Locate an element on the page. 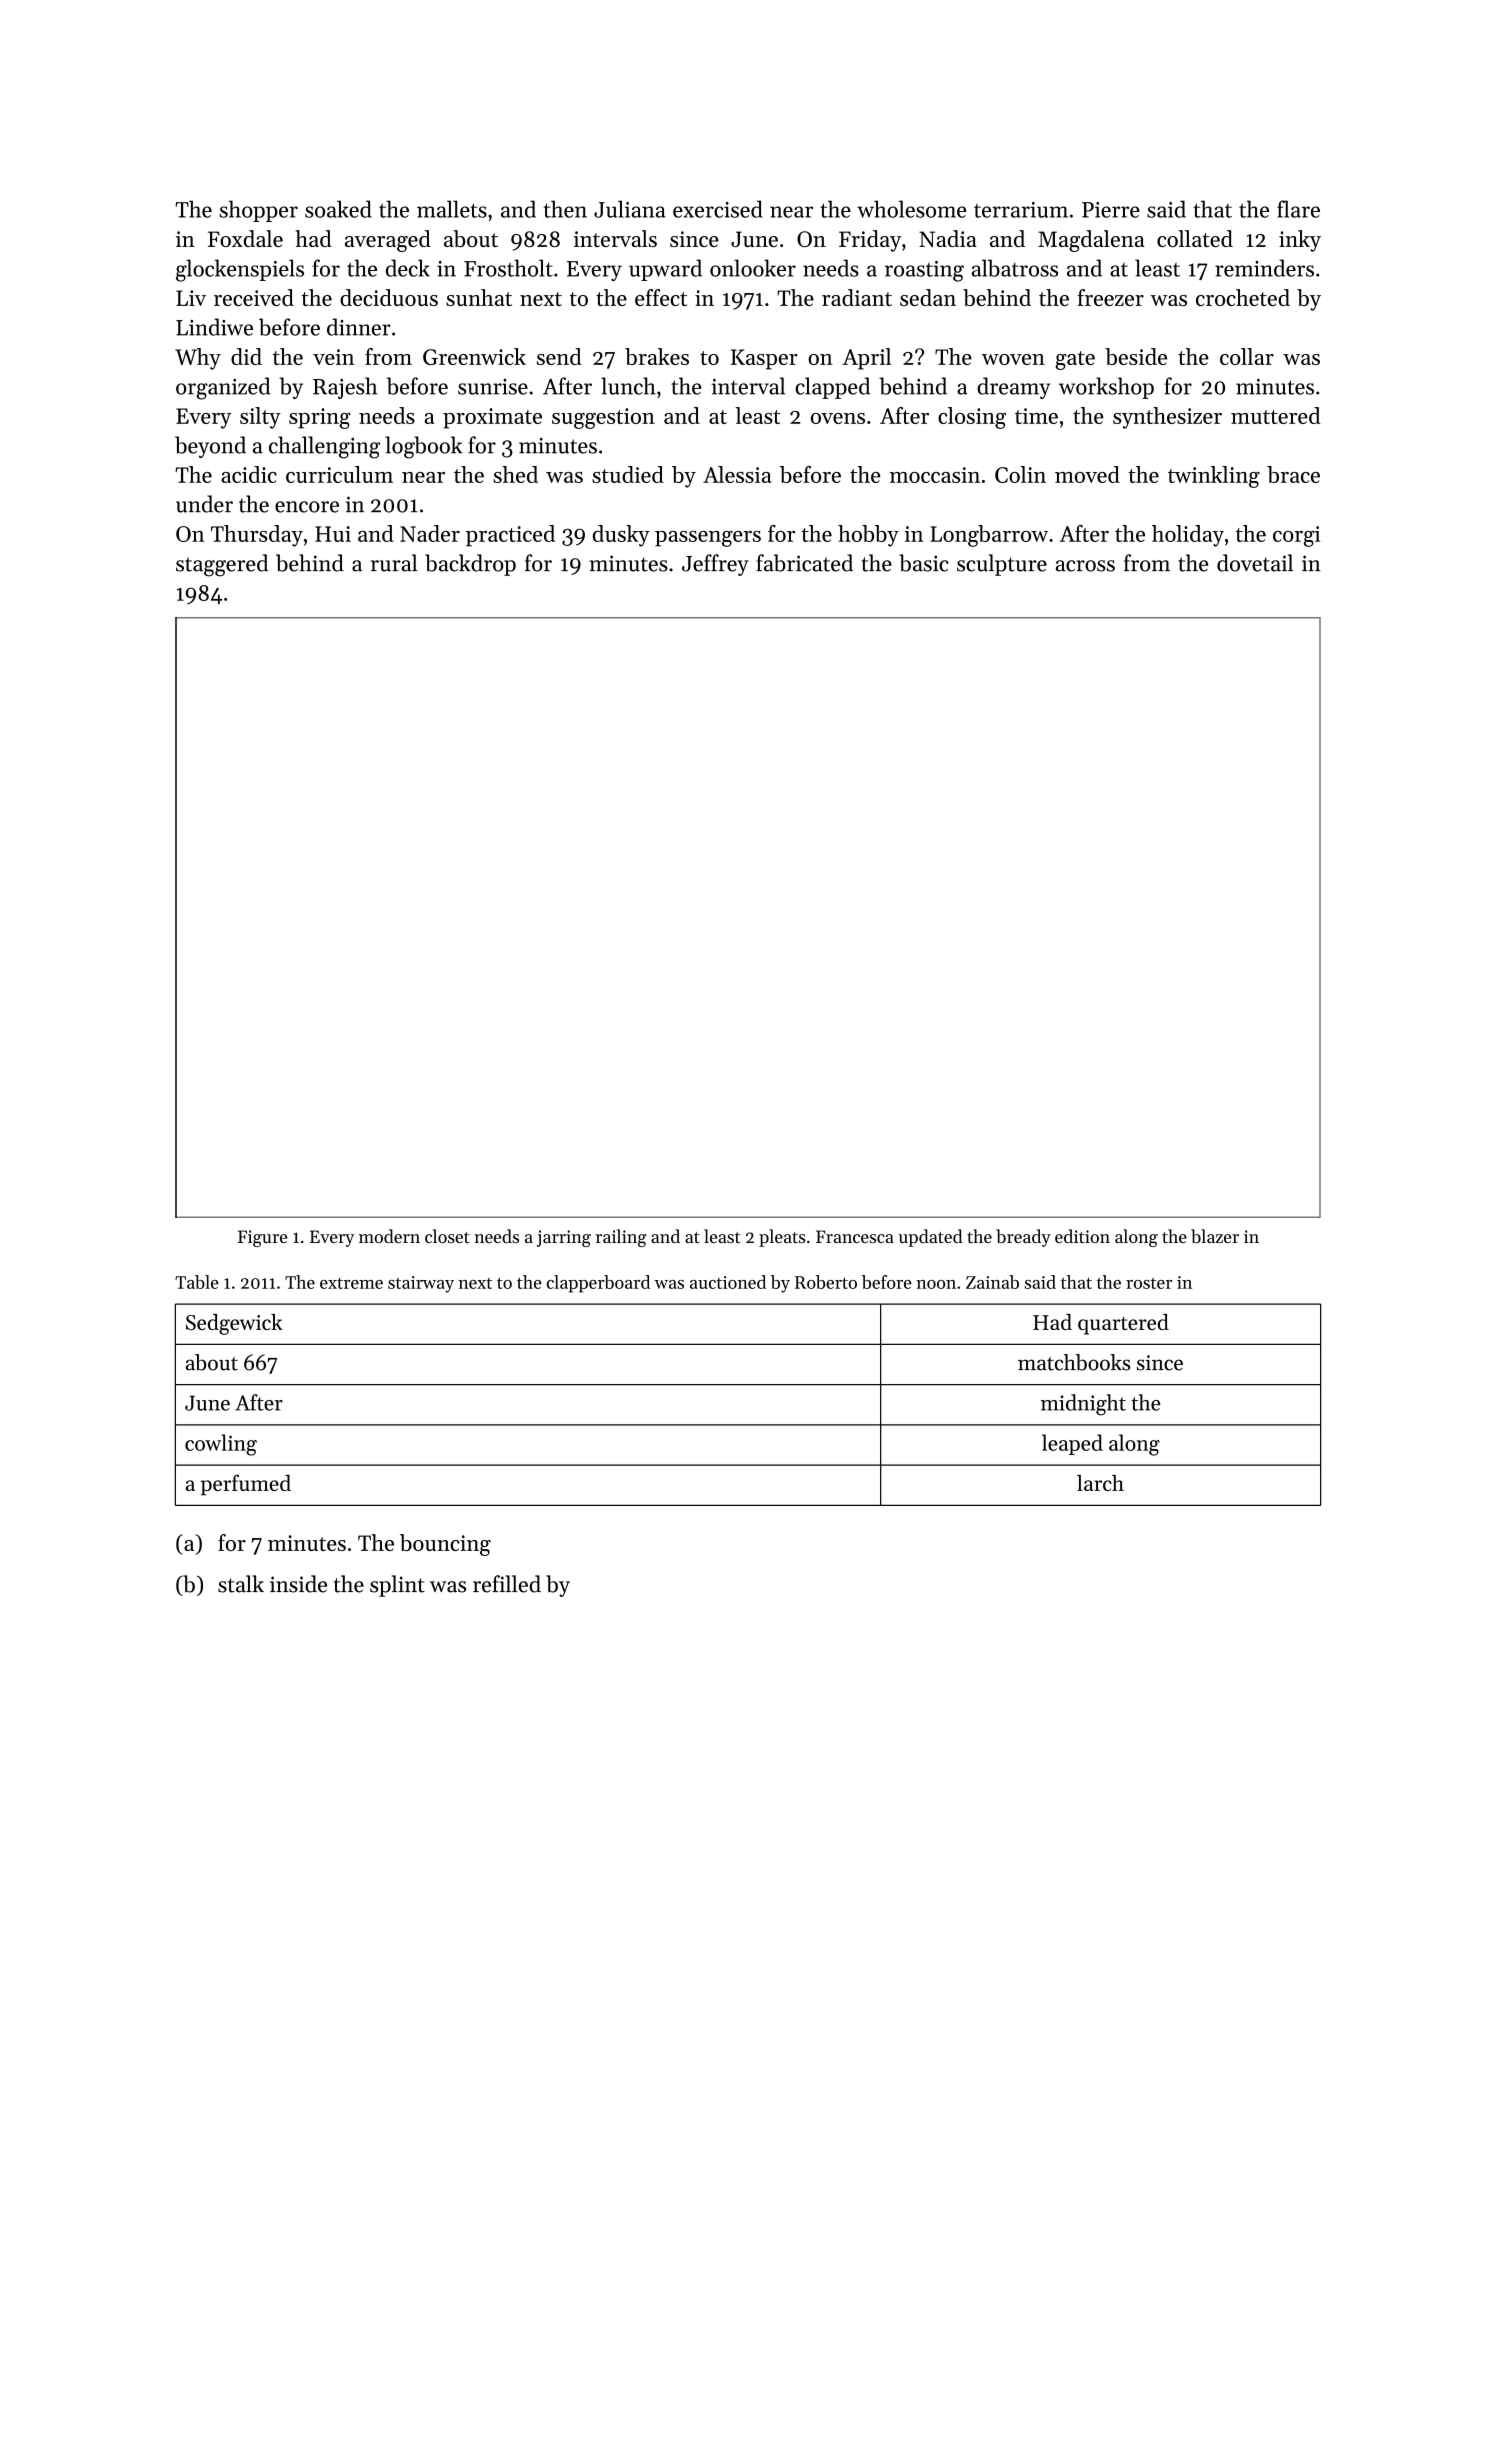 Image resolution: width=1496 pixels, height=2464 pixels. stalk is located at coordinates (241, 1584).
